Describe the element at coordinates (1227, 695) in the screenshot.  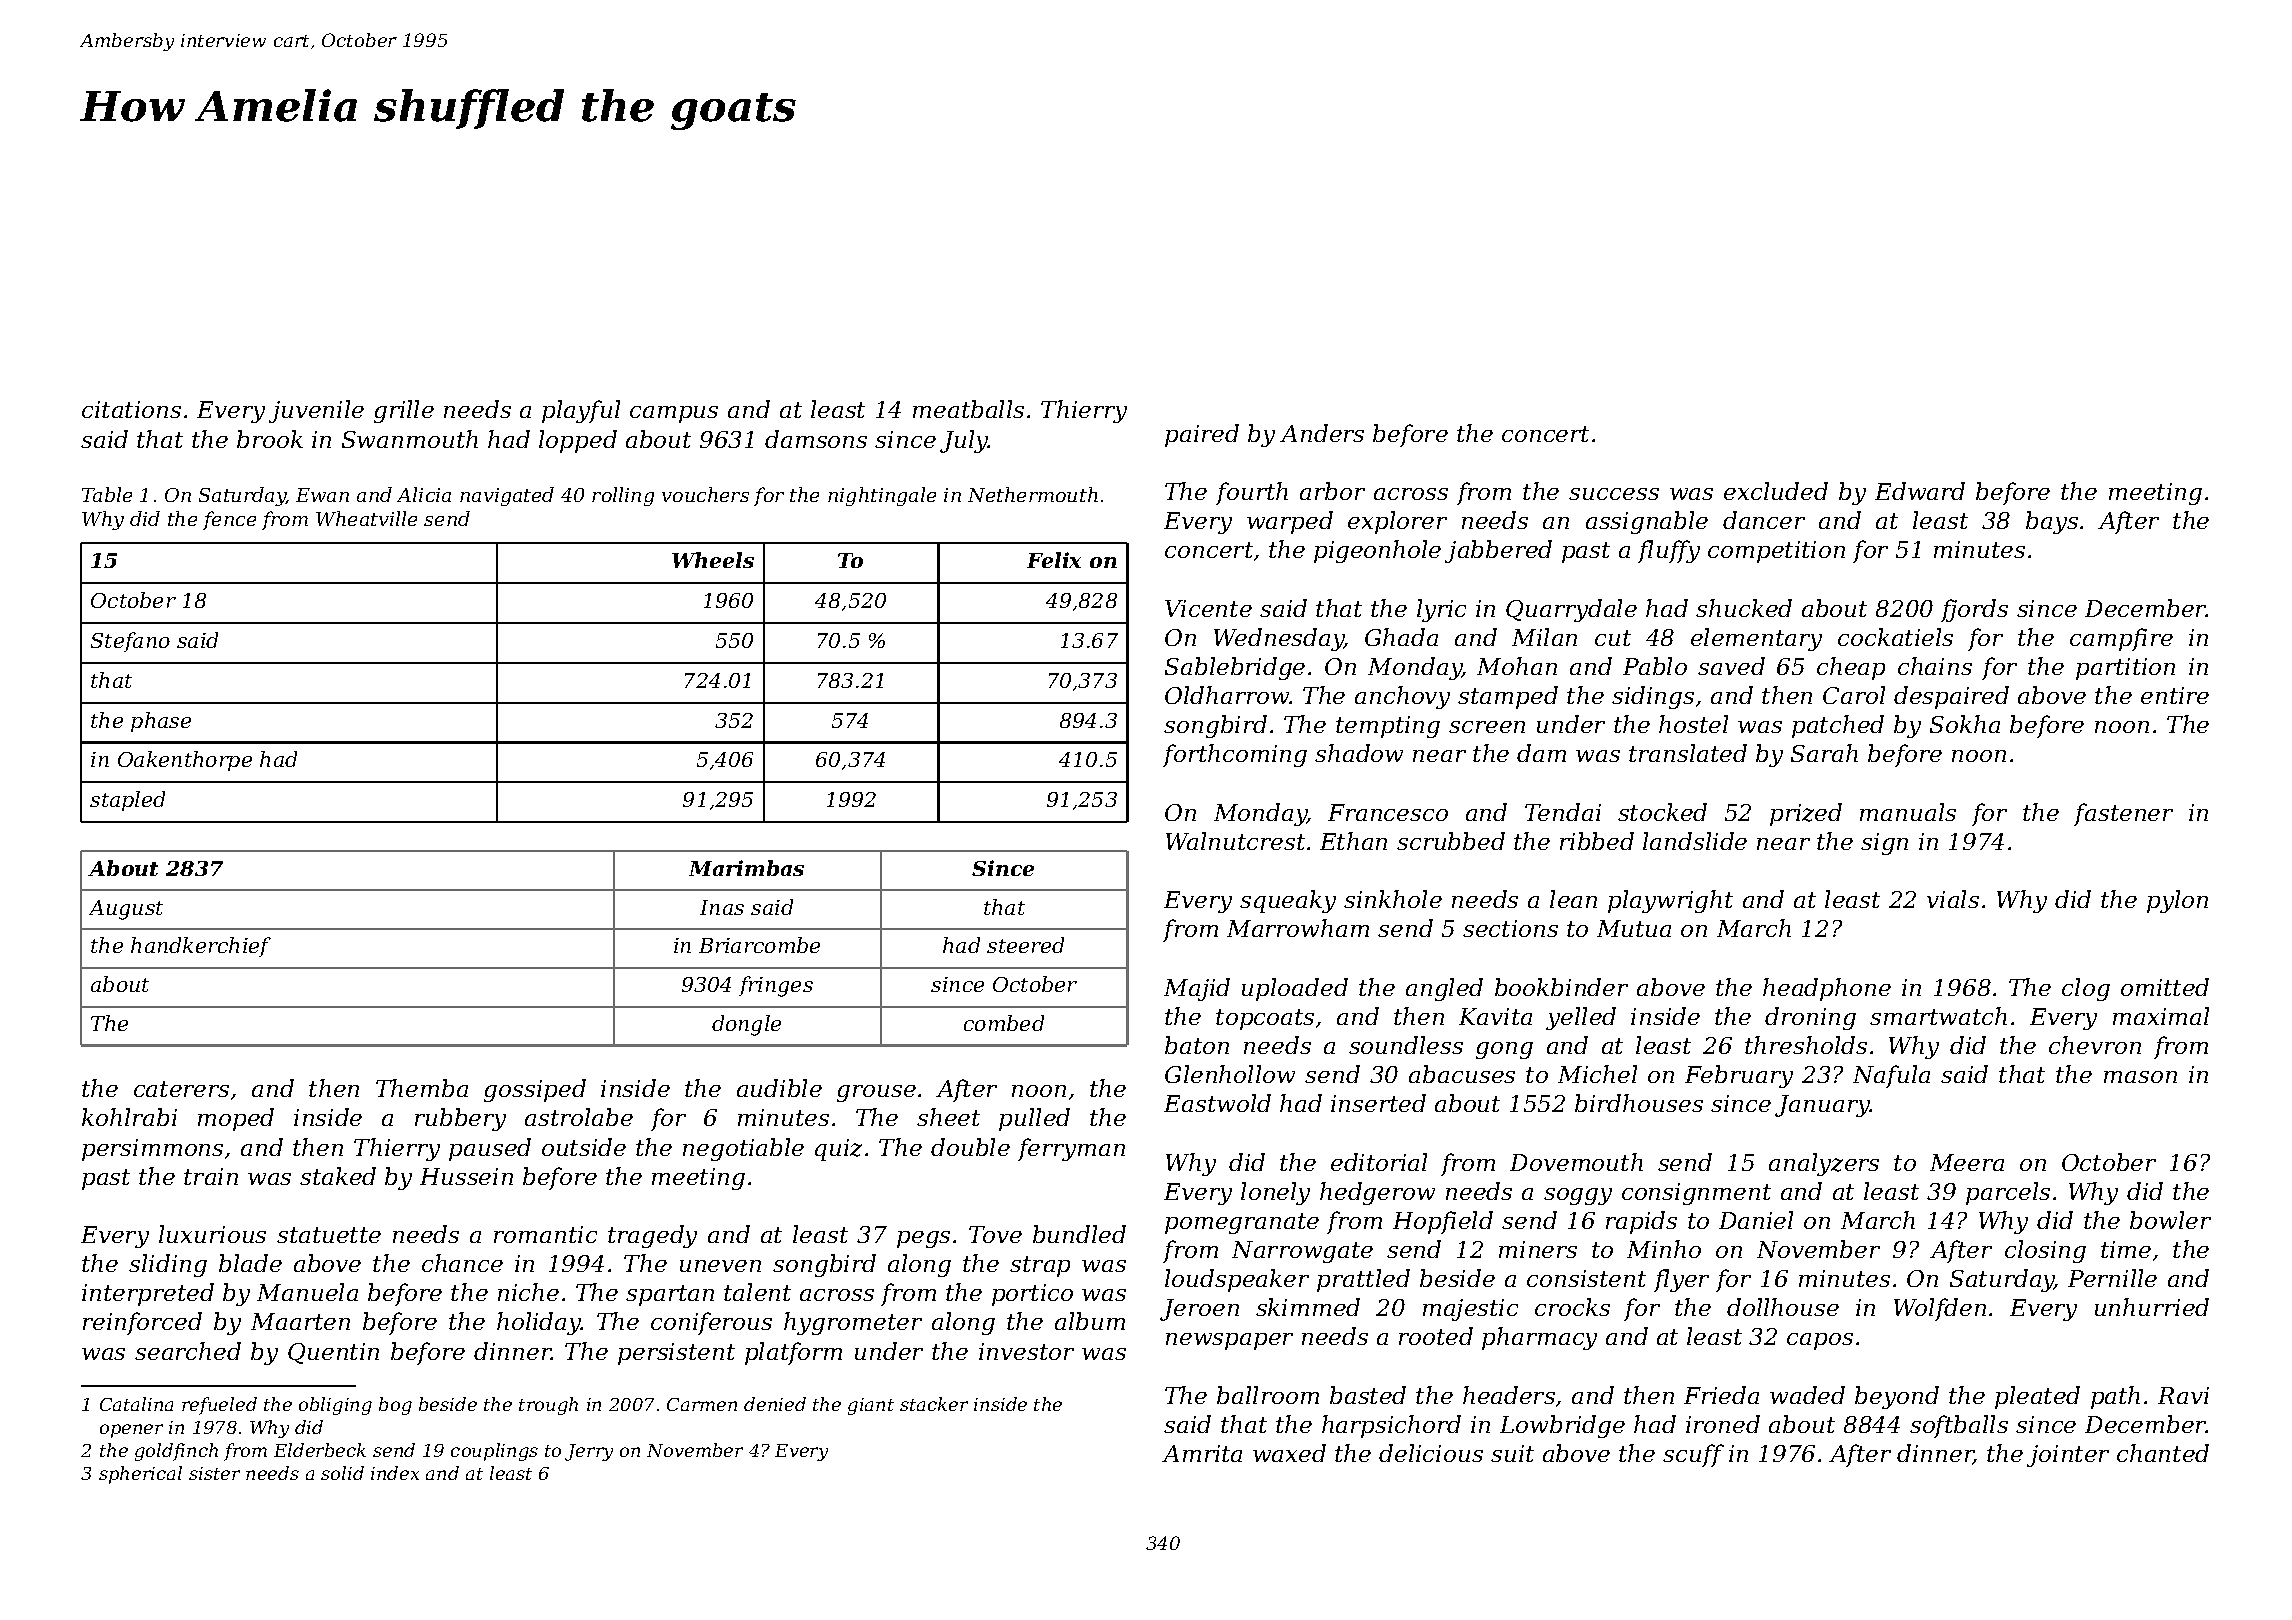
I see `Oldharrow` at that location.
